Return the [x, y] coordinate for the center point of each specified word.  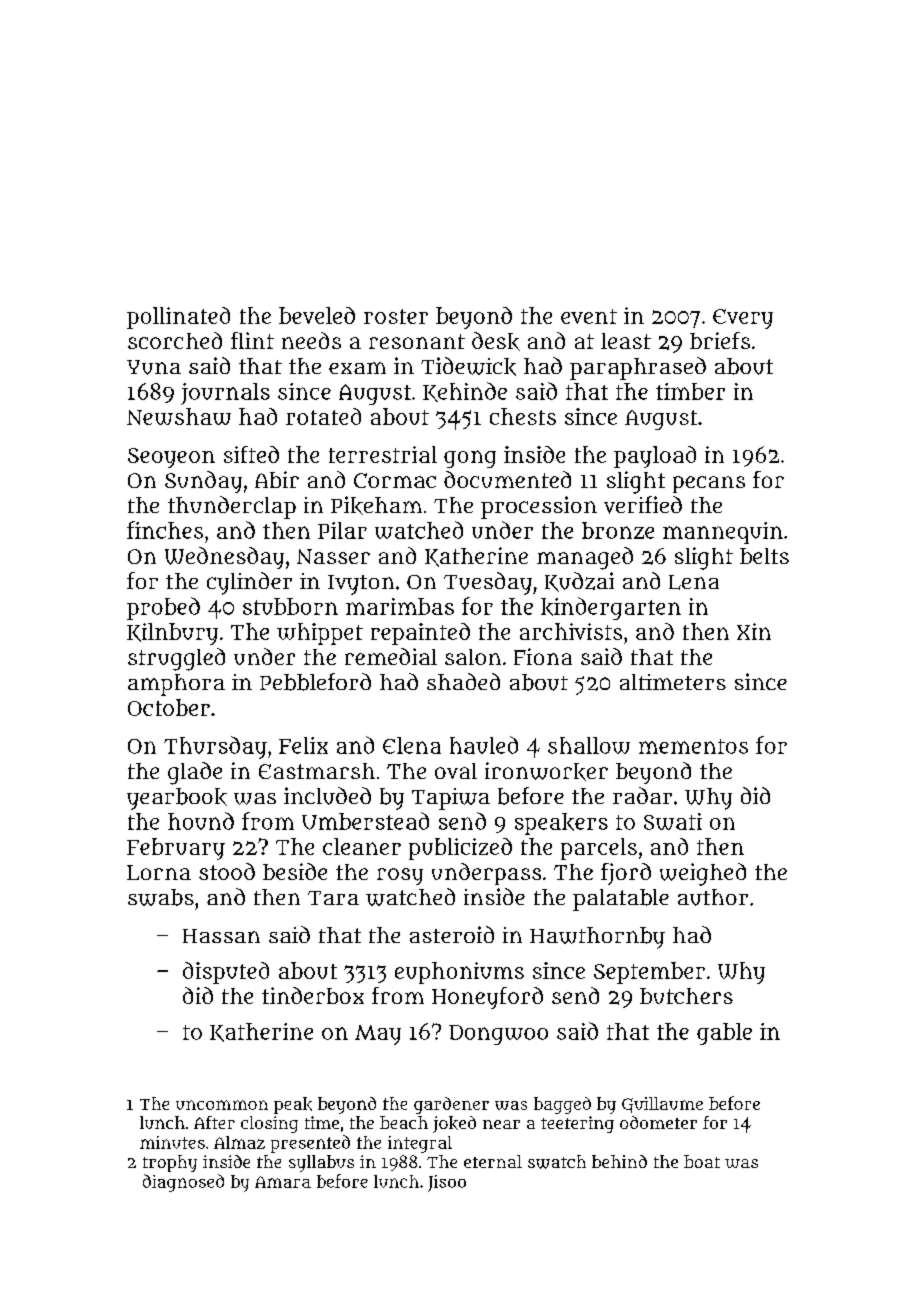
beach [404, 1122]
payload [655, 457]
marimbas [400, 606]
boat [702, 1161]
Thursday [215, 747]
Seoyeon [171, 458]
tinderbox [313, 995]
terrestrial [383, 454]
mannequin [723, 533]
